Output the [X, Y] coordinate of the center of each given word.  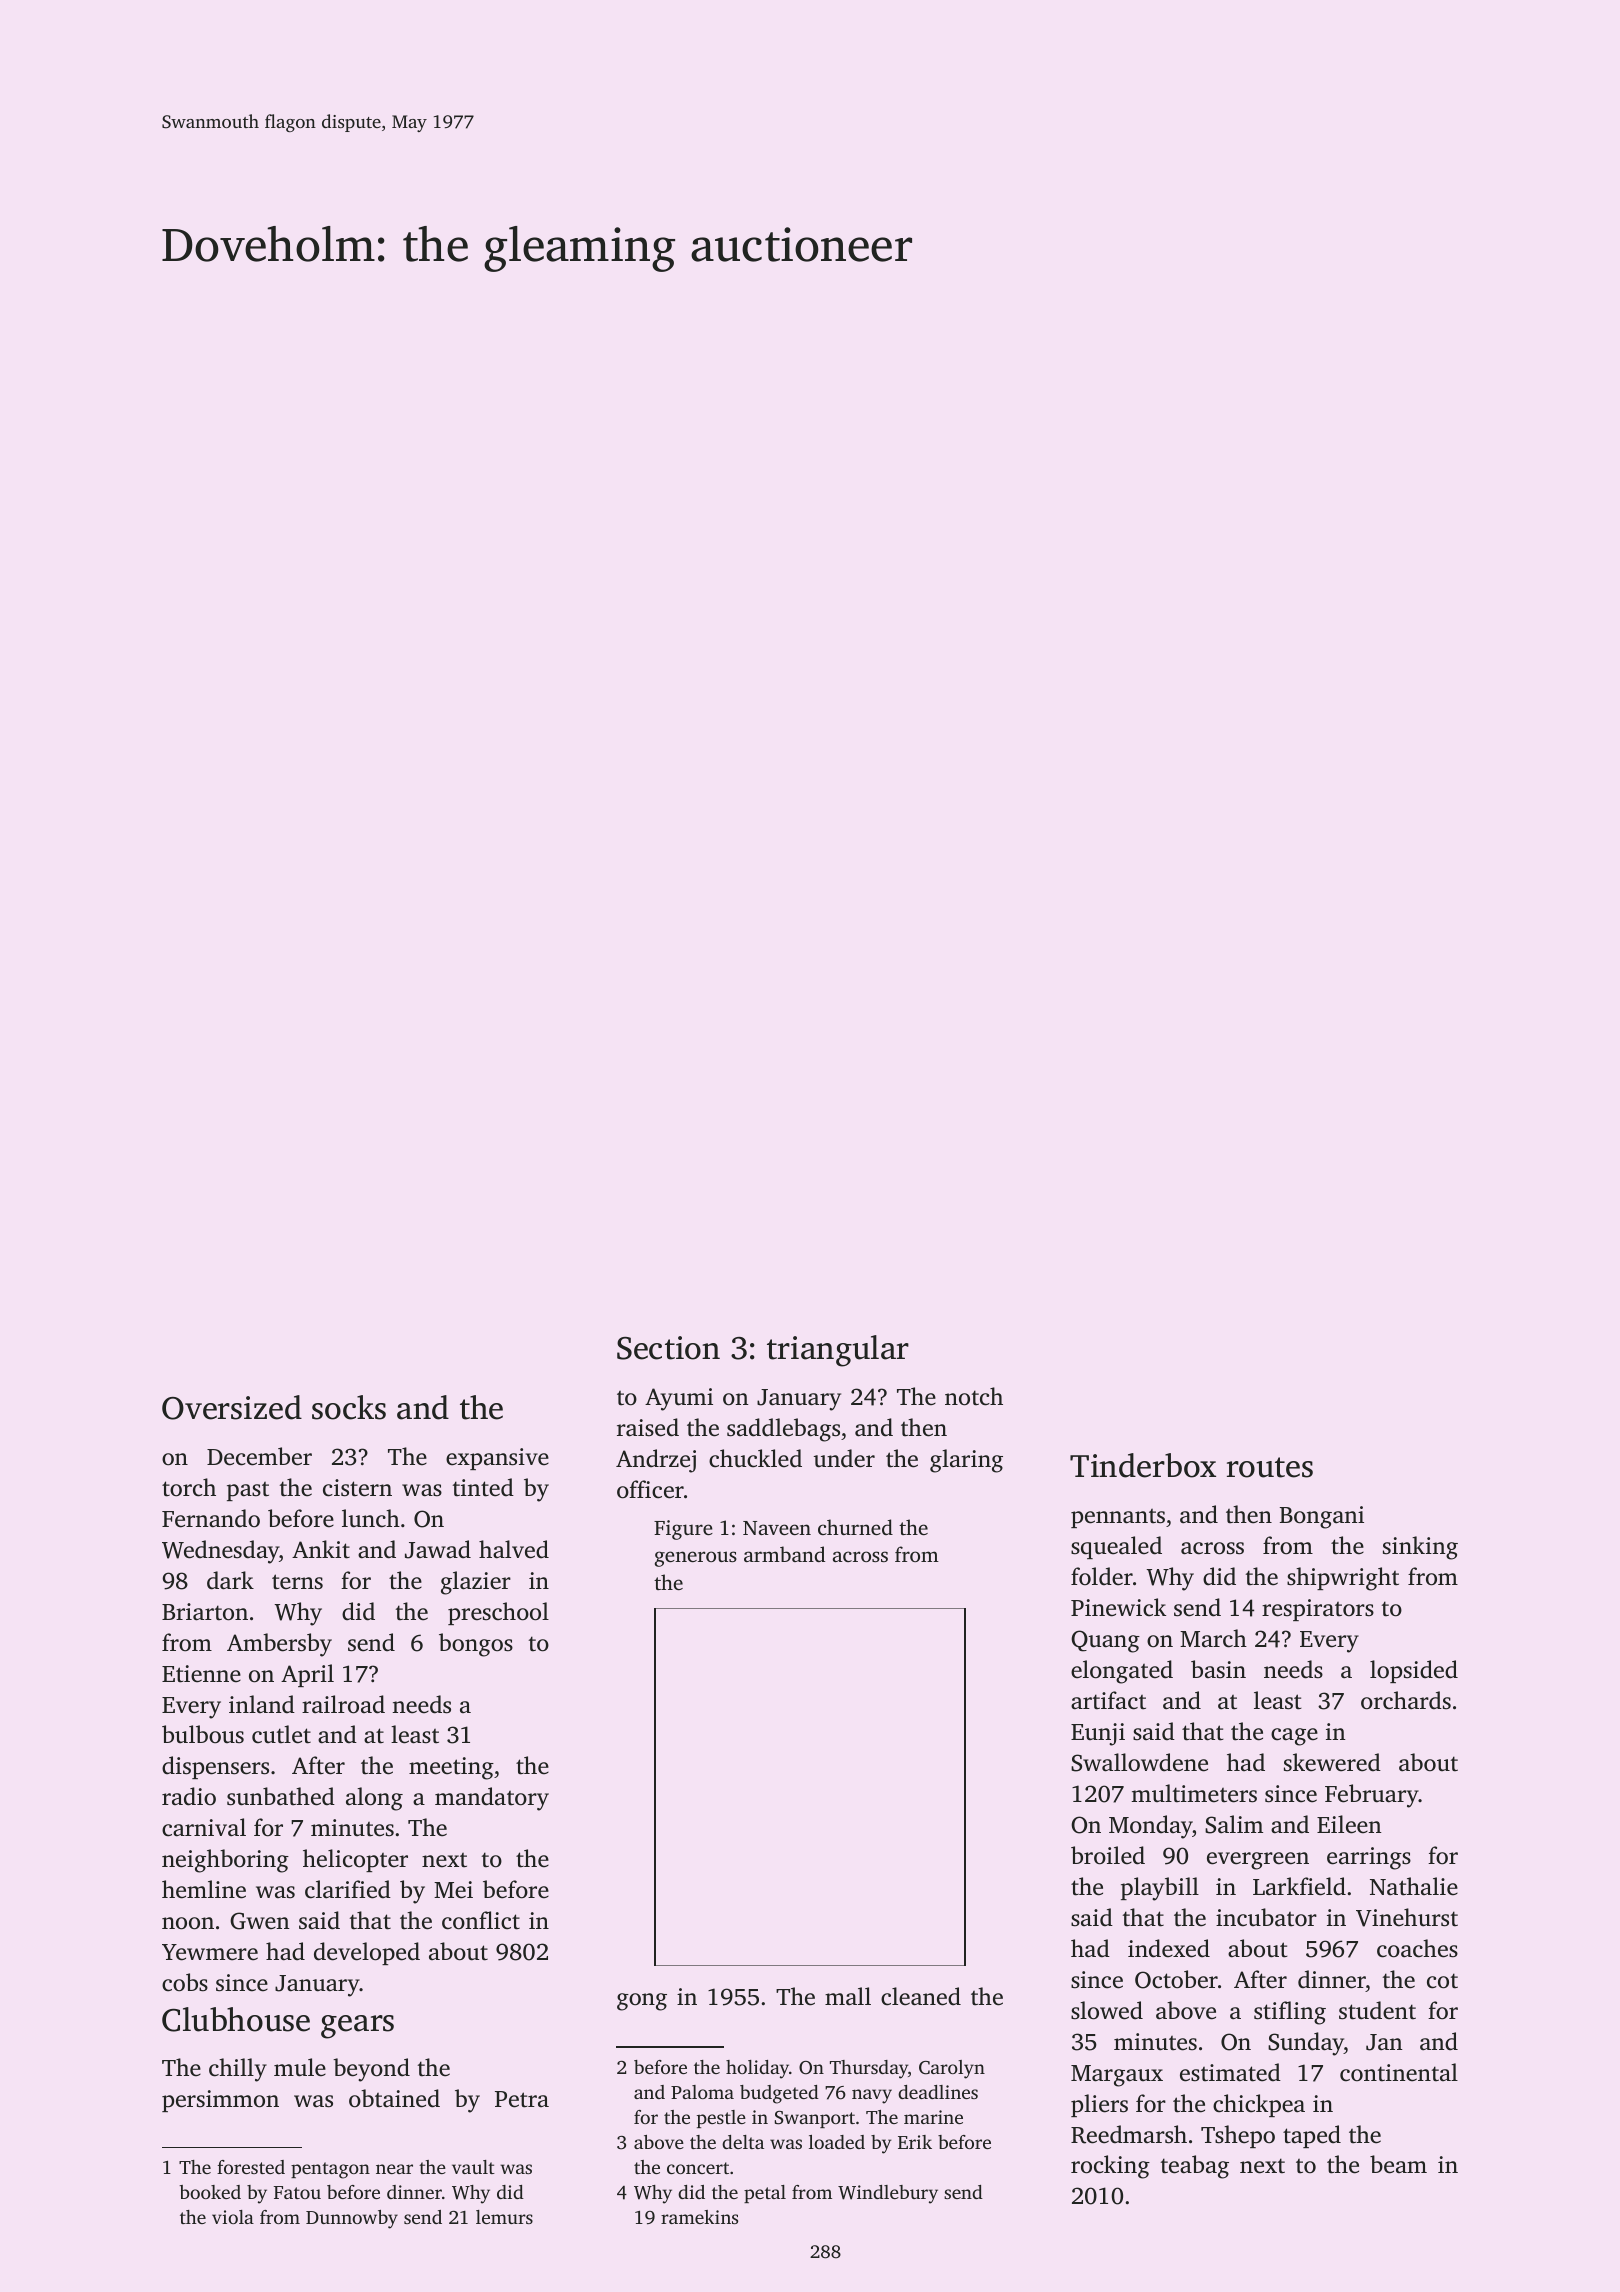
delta [743, 2142]
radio [189, 1796]
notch [974, 1396]
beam [1398, 2164]
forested [251, 2167]
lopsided [1414, 1671]
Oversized [232, 1407]
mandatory [492, 1799]
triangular [838, 1351]
